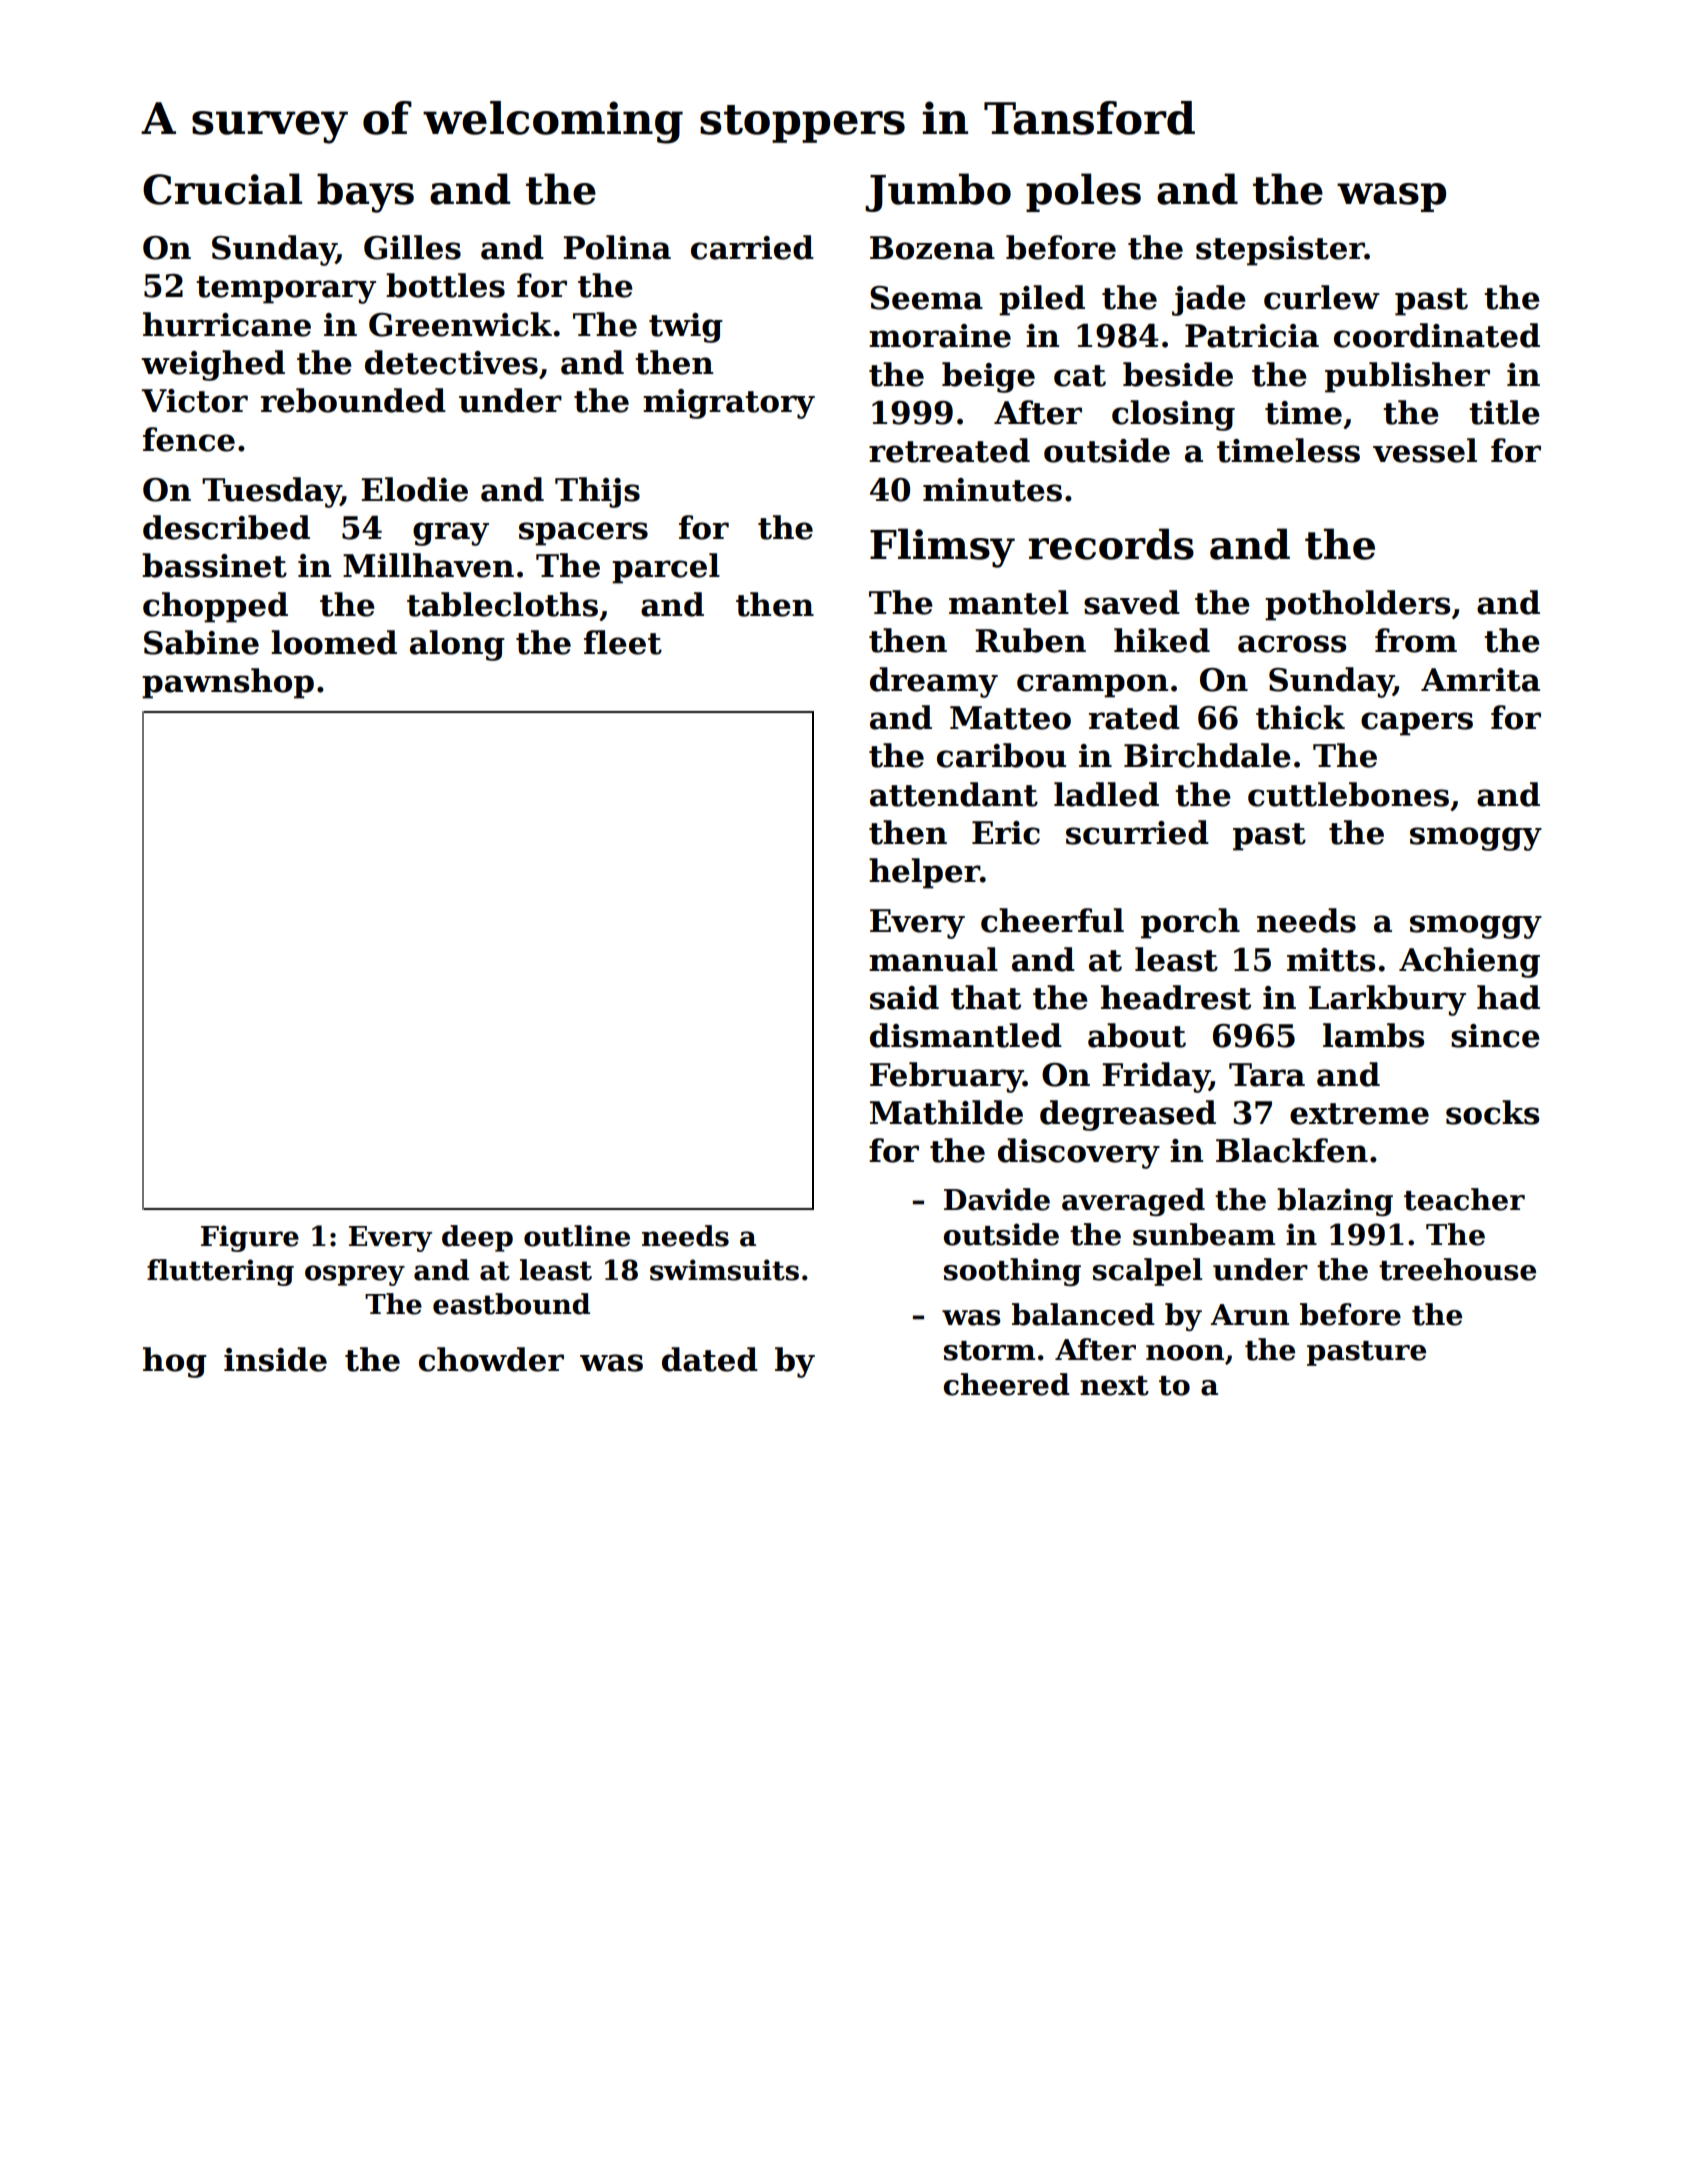 Image resolution: width=1683 pixels, height=2178 pixels. Describe the element at coordinates (949, 450) in the document. I see `retreated` at that location.
